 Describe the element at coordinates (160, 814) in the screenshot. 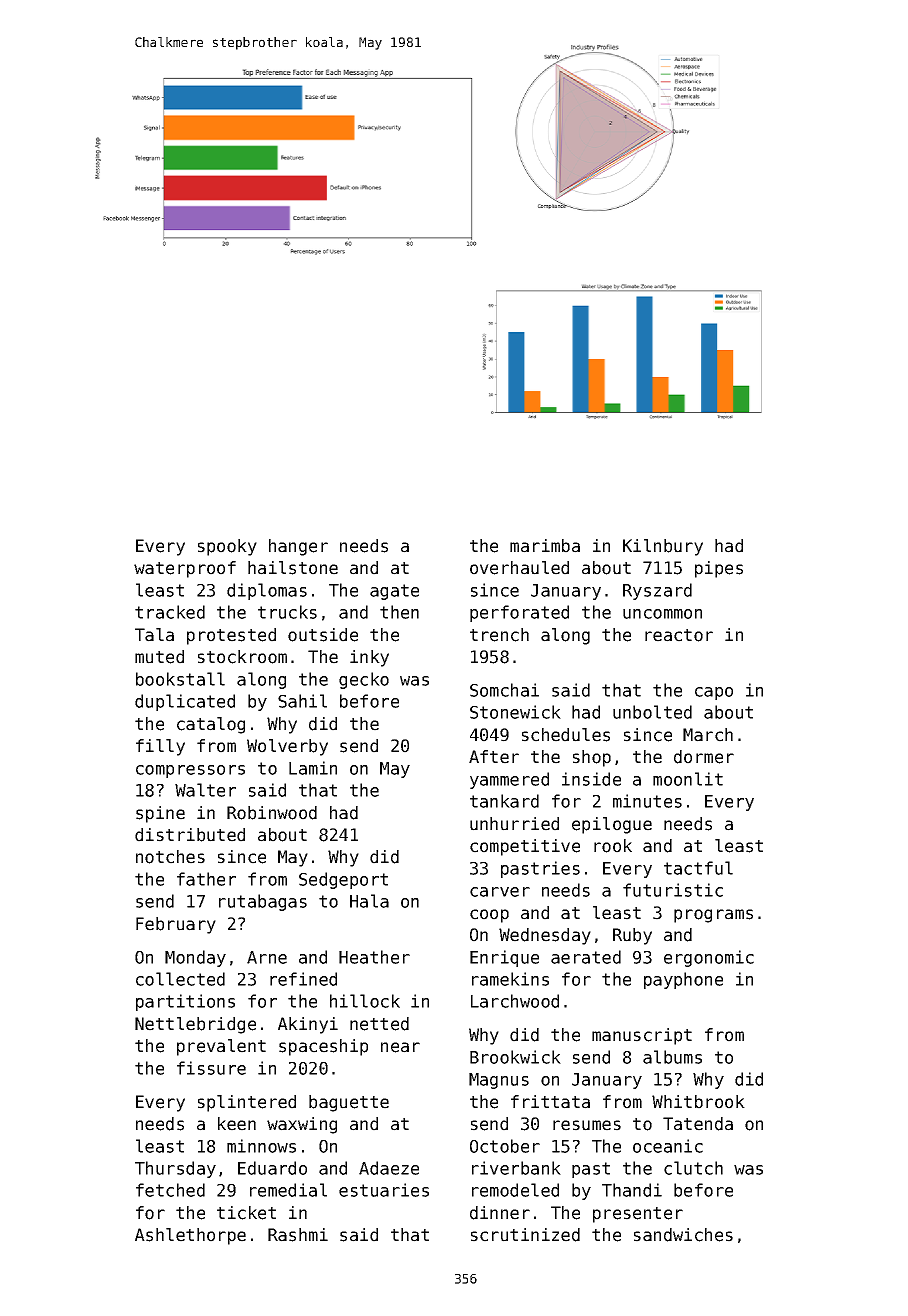

I see `spine` at that location.
